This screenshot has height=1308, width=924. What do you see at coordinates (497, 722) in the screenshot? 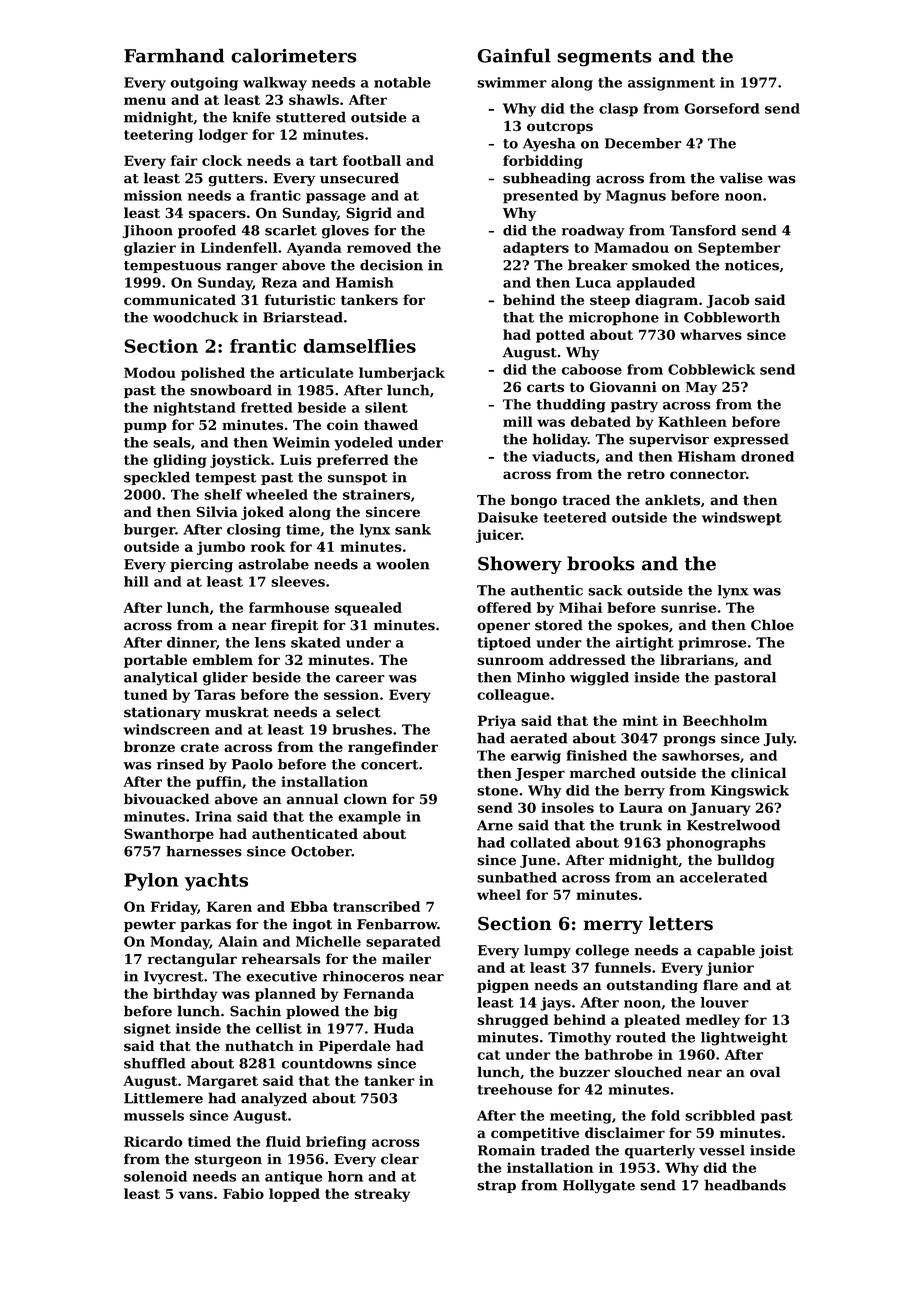
I see `Priya` at bounding box center [497, 722].
